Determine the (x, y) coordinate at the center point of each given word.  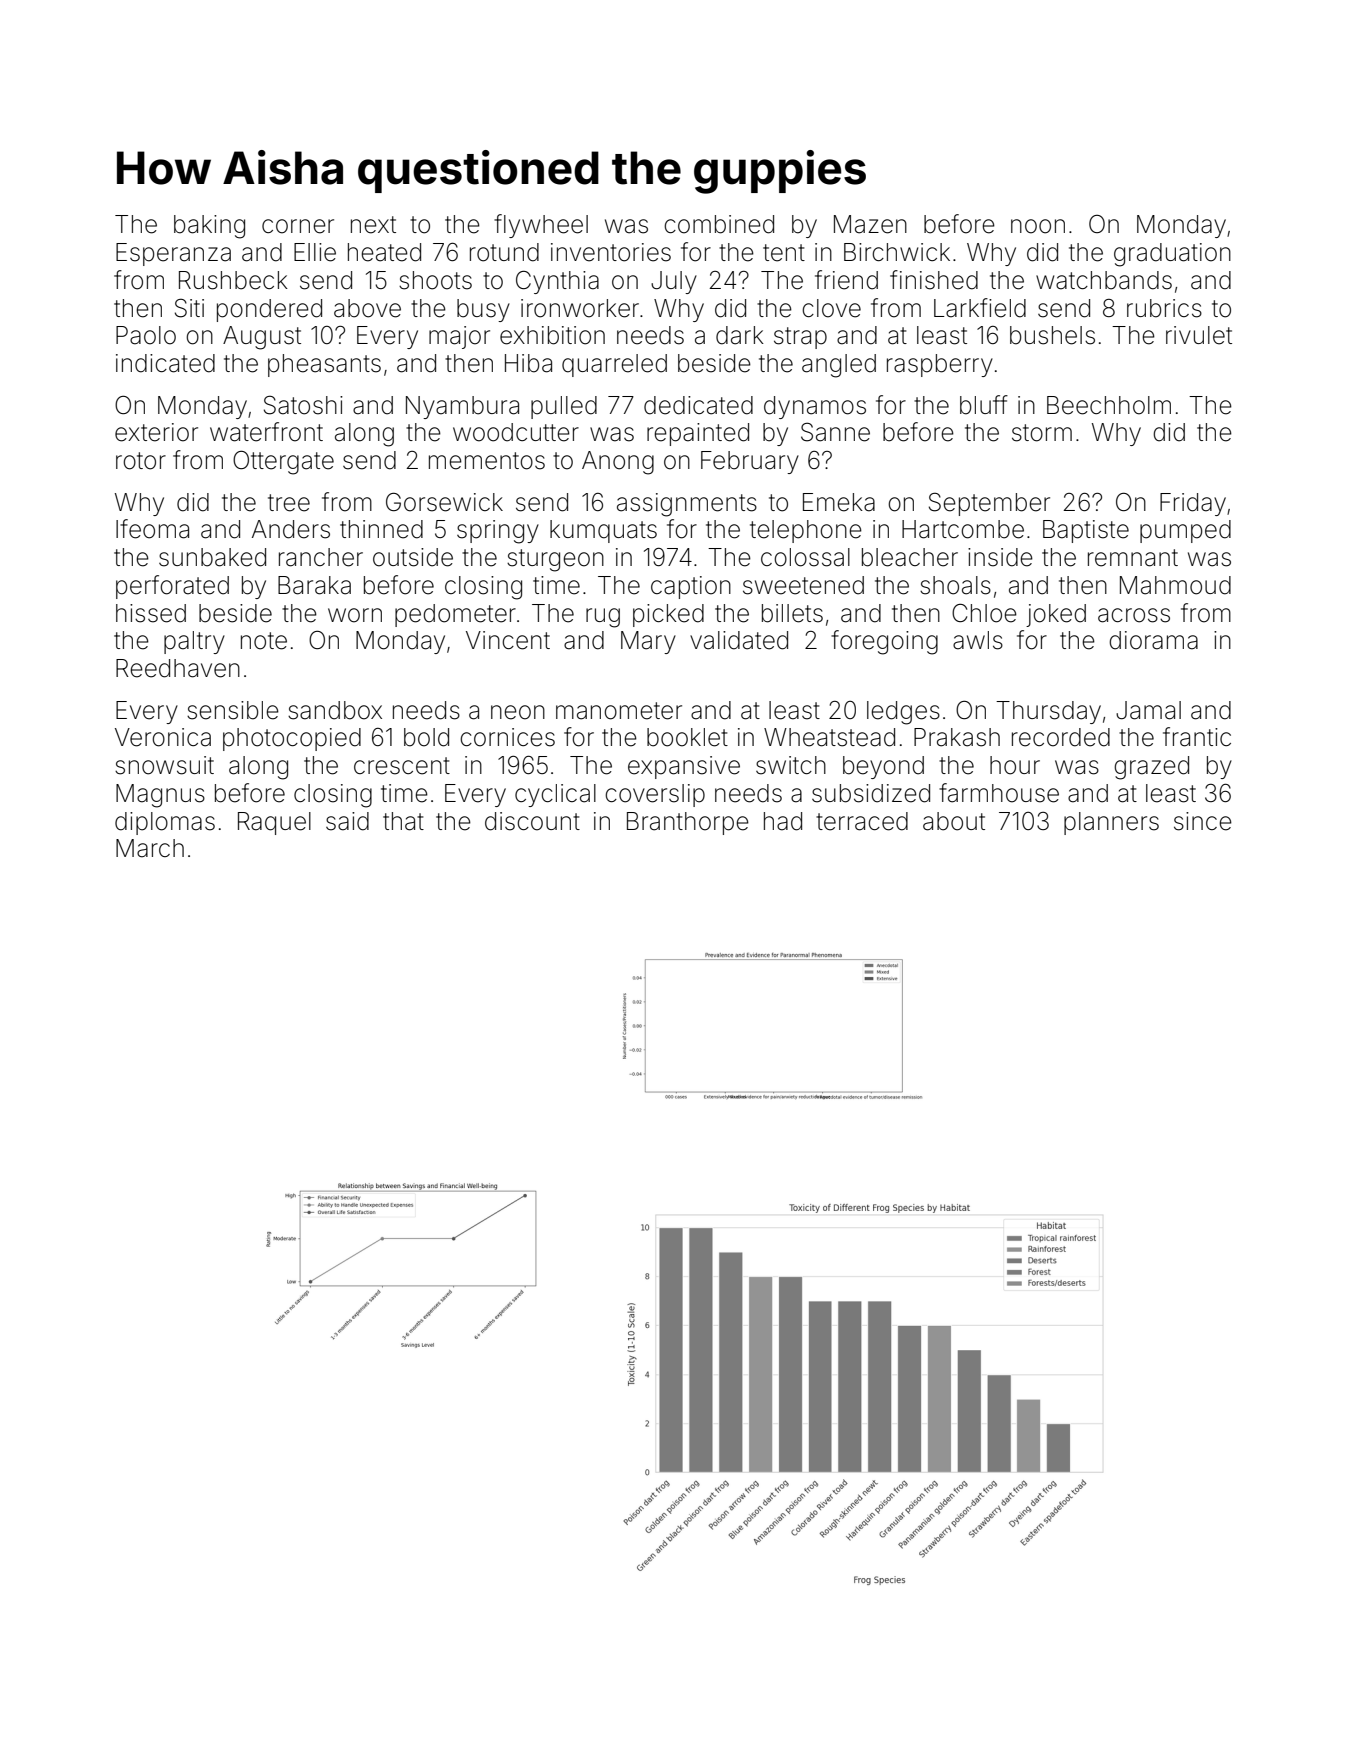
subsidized (871, 793)
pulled (564, 407)
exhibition (552, 335)
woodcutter (516, 432)
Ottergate (283, 462)
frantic (1197, 737)
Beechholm (1109, 405)
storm (1042, 433)
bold (426, 737)
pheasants (324, 365)
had (783, 821)
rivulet (1199, 335)
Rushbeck (233, 280)
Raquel (274, 823)
